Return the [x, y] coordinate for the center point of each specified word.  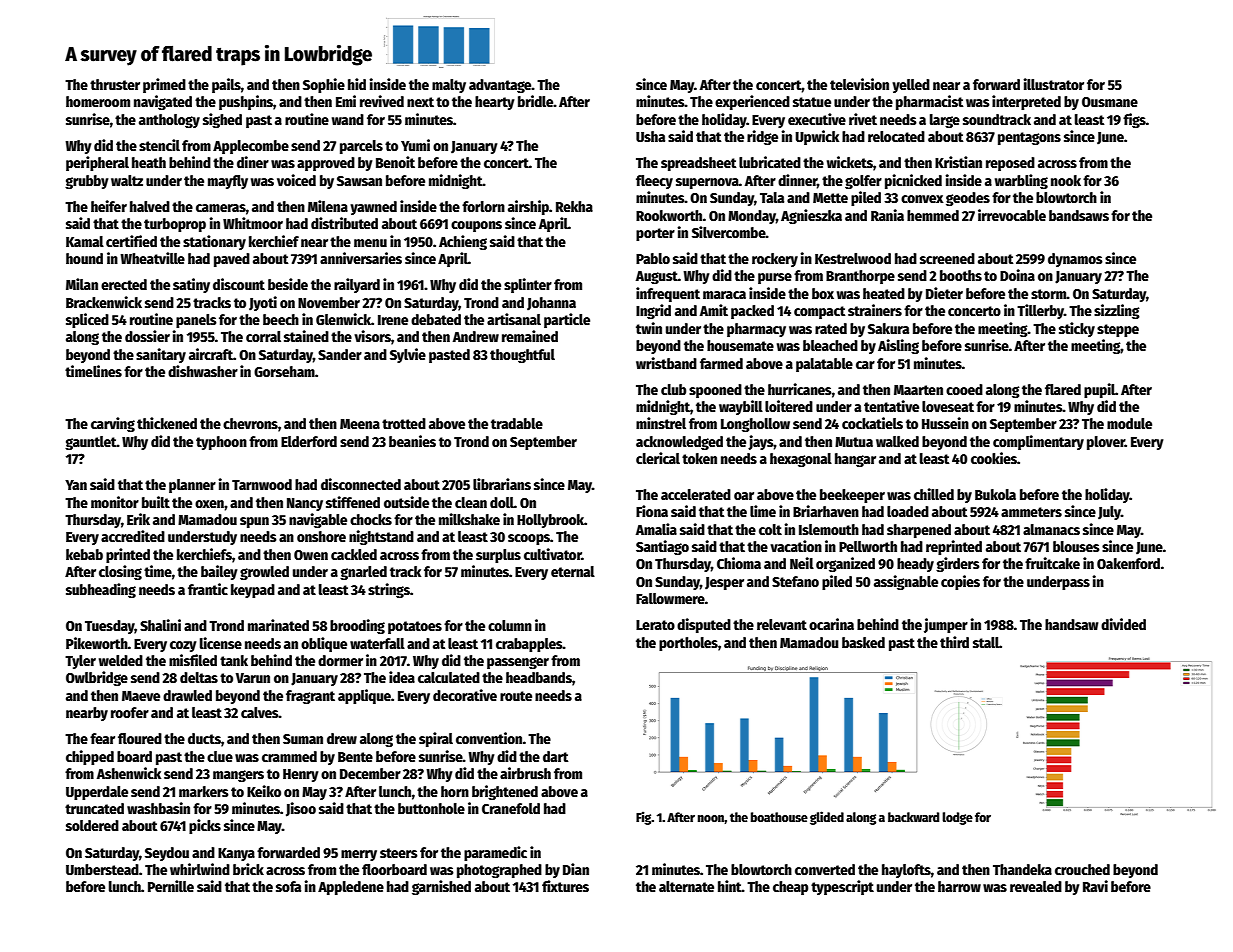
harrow [959, 886]
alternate [686, 886]
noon [711, 819]
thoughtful [522, 356]
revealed [1036, 886]
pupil [1099, 390]
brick [248, 869]
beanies [412, 441]
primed [164, 85]
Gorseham [284, 371]
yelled [911, 86]
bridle [536, 101]
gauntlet [91, 443]
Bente [355, 757]
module [1129, 423]
